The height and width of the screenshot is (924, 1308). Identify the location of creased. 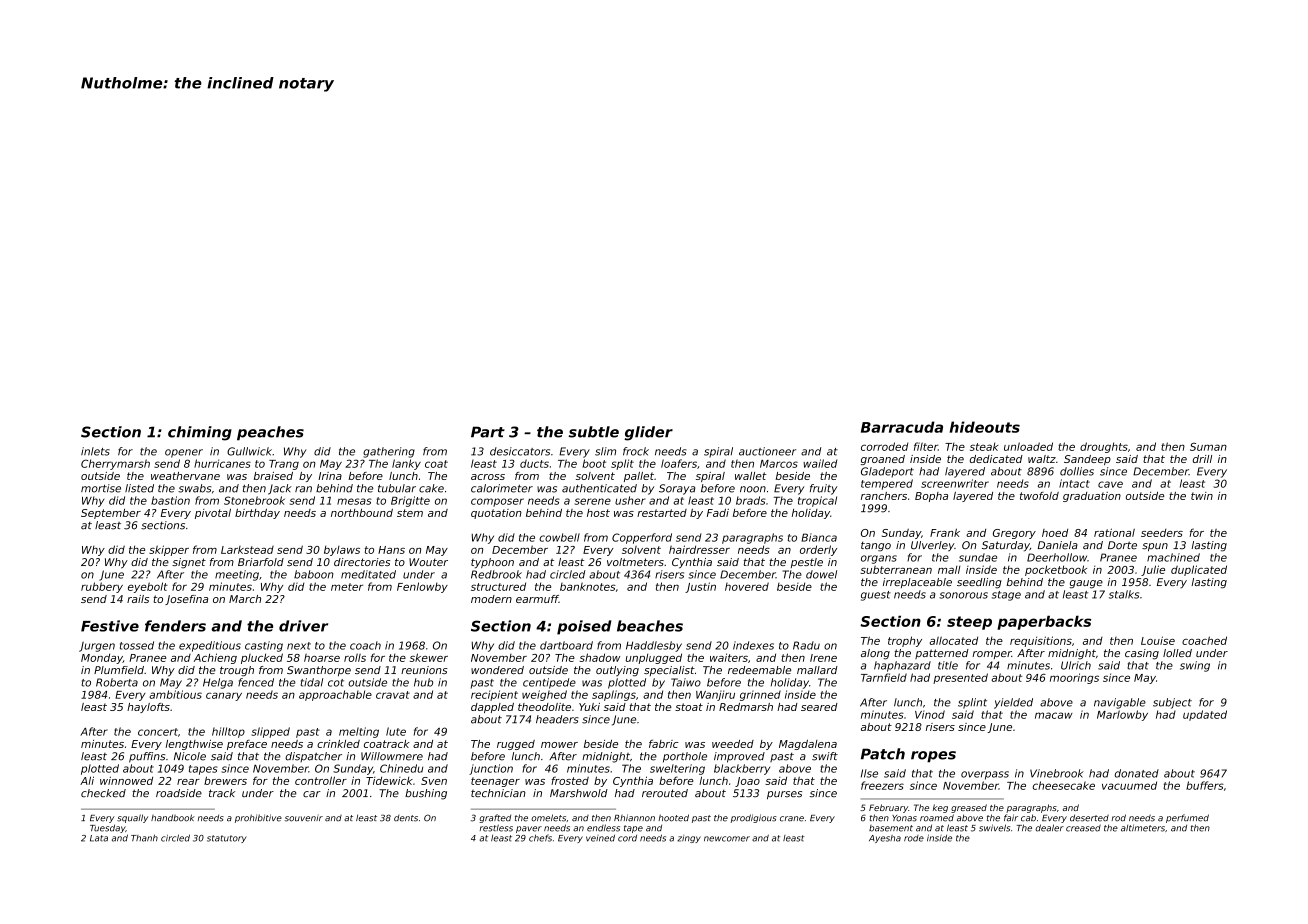
(1083, 828).
